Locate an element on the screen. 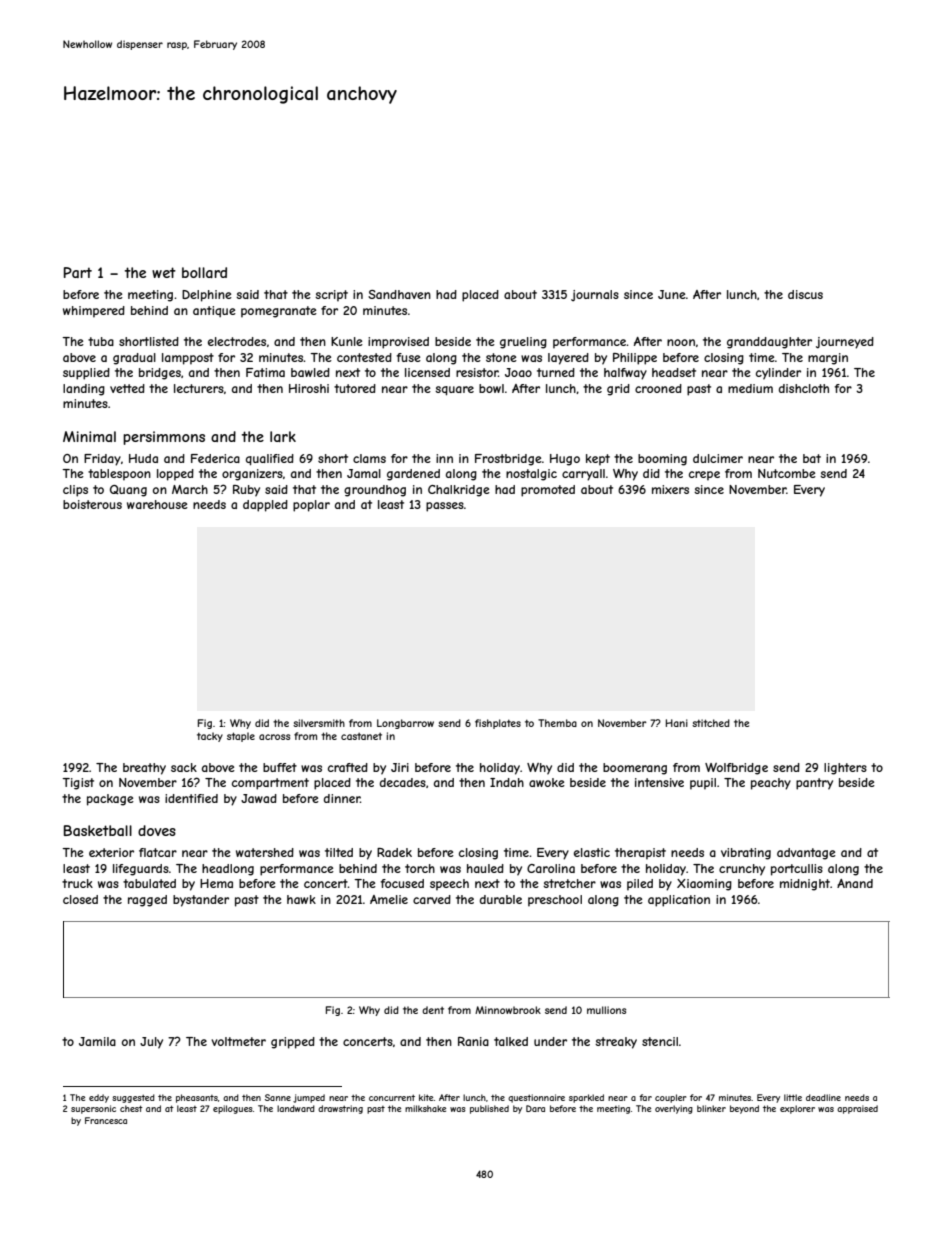 The height and width of the screenshot is (1233, 952). lighters is located at coordinates (845, 769).
